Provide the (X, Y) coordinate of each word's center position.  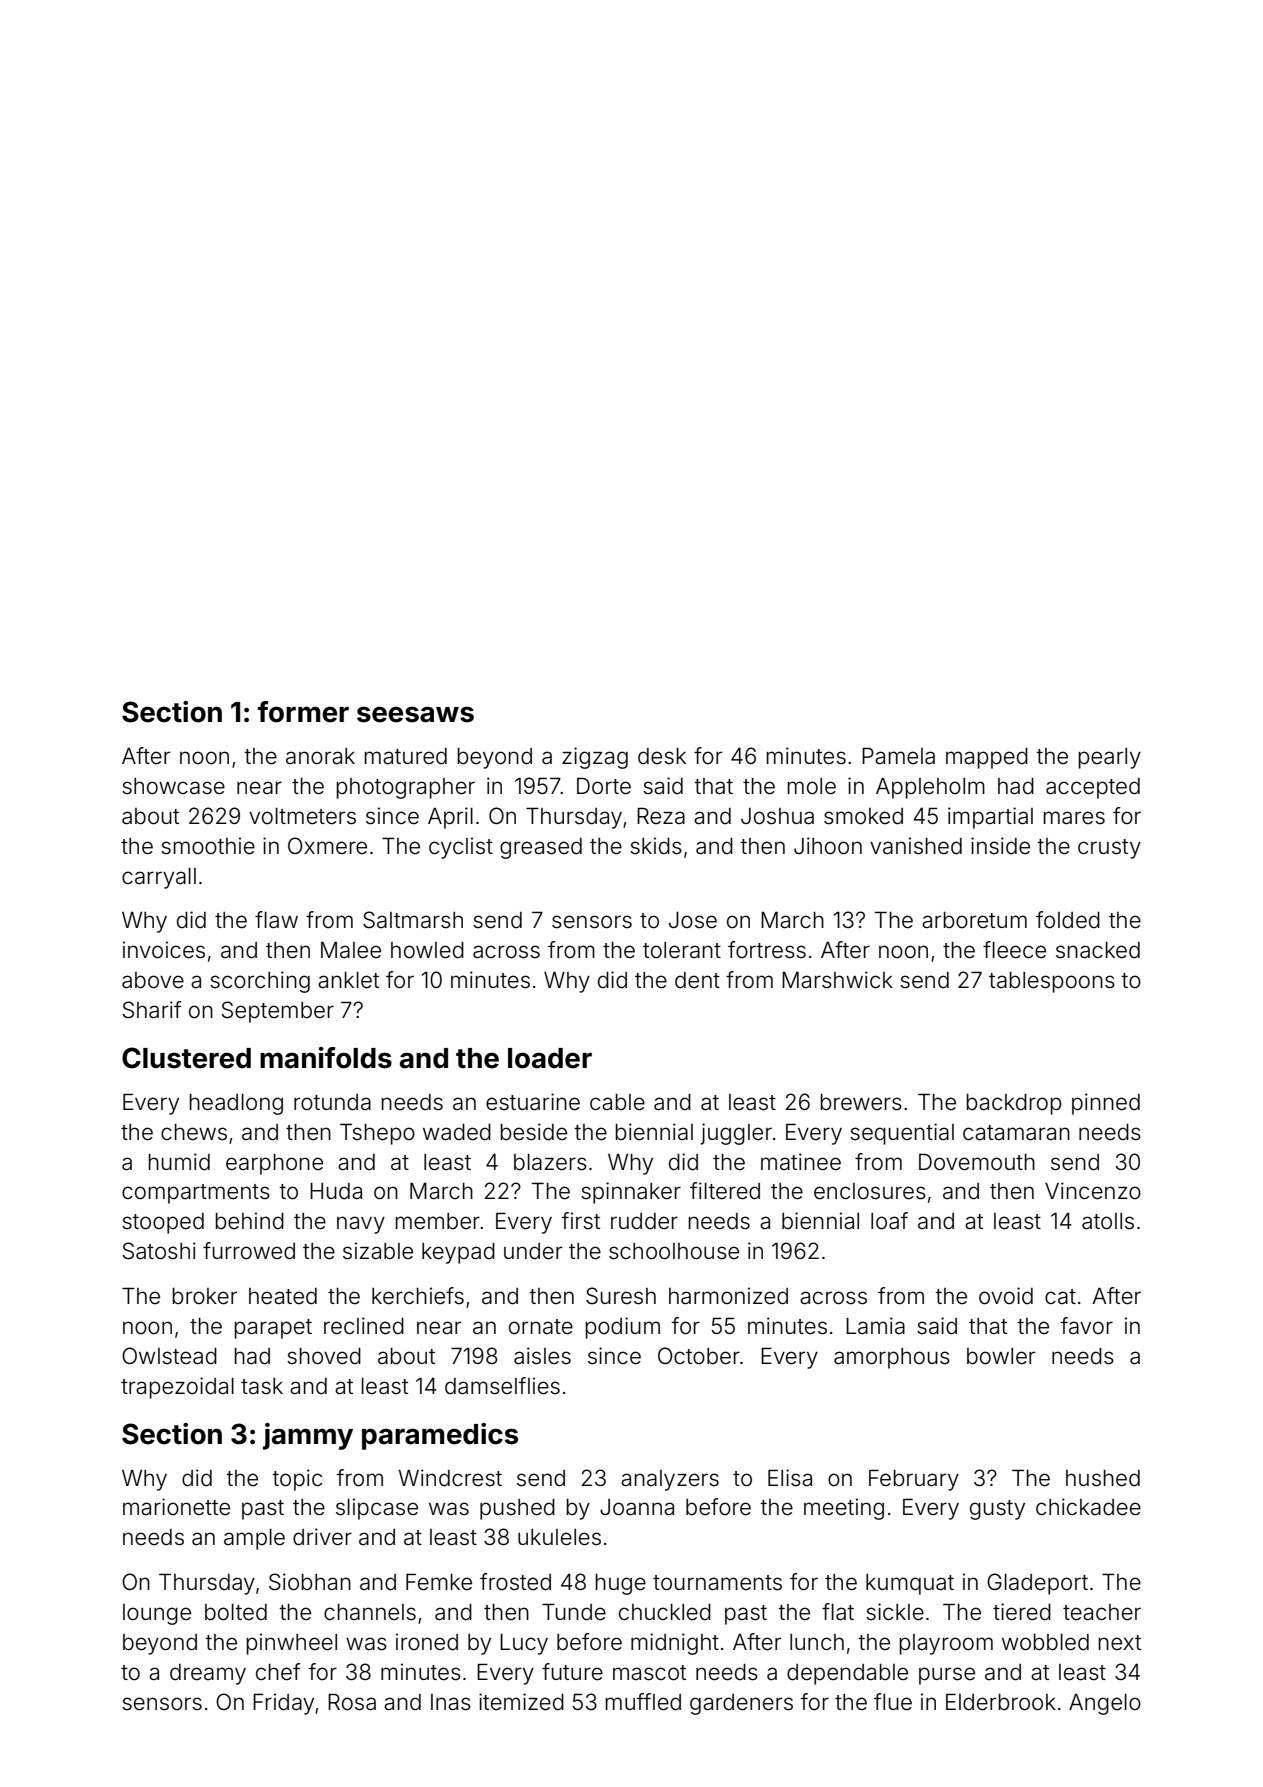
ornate (541, 1327)
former (303, 712)
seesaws (415, 714)
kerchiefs (418, 1296)
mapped (987, 758)
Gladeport (1037, 1584)
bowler (1001, 1356)
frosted (515, 1582)
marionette (176, 1507)
